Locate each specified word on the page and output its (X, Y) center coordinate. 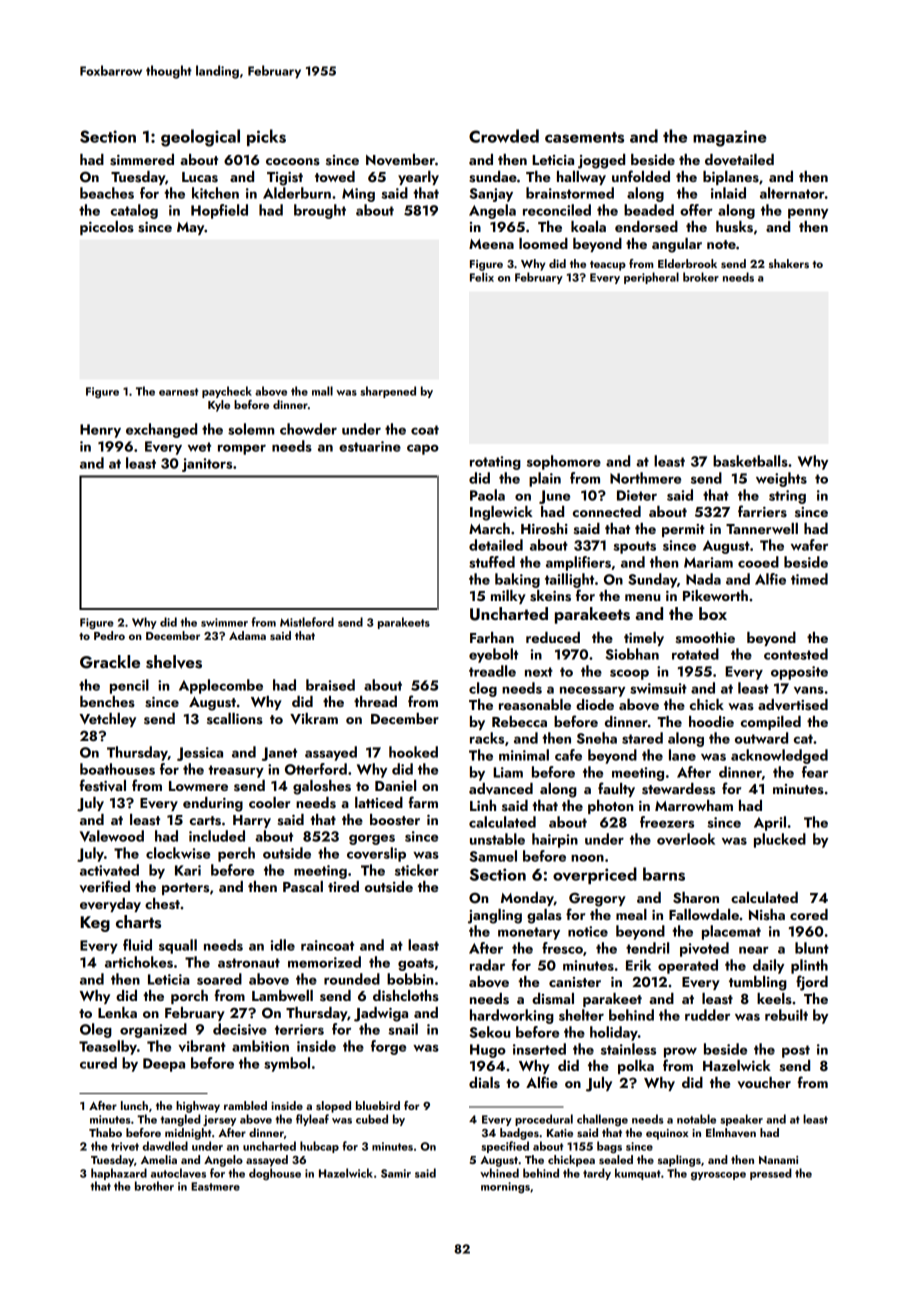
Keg (95, 924)
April (770, 823)
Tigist (285, 179)
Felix (482, 277)
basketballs (750, 461)
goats (416, 964)
